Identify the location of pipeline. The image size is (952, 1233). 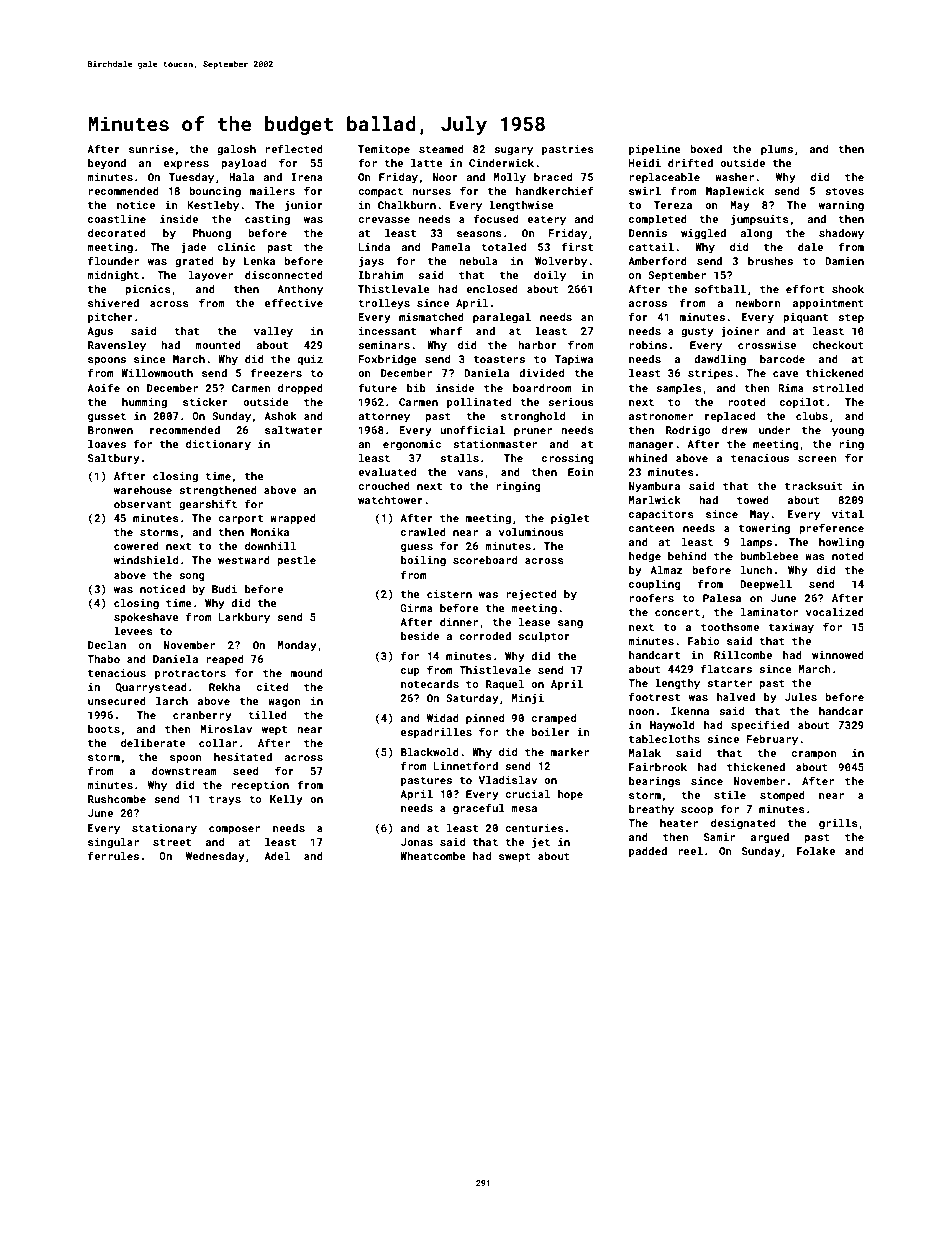
(655, 150).
